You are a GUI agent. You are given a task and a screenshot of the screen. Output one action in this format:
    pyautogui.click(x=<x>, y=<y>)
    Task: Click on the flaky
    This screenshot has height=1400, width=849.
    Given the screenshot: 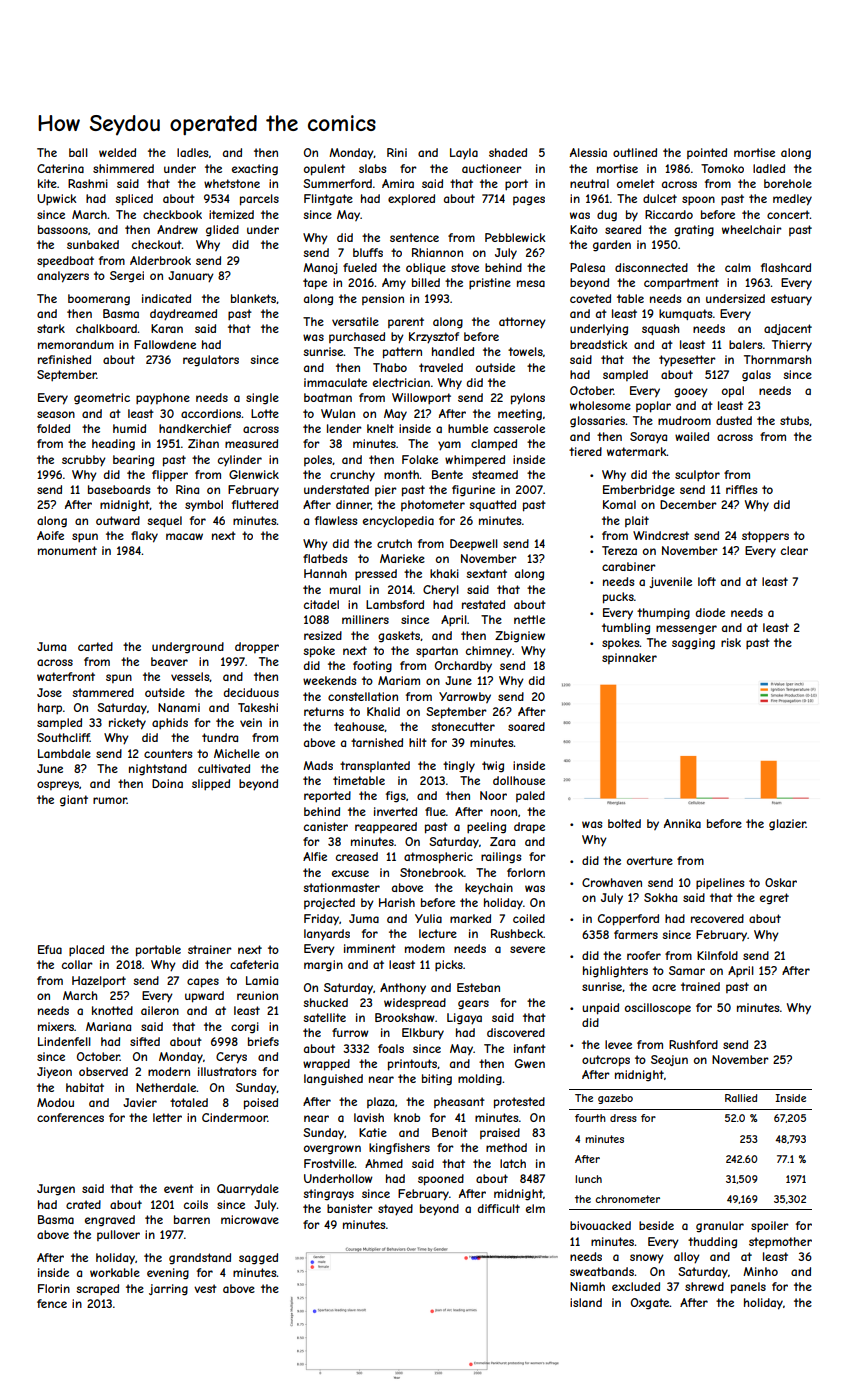 What is the action you would take?
    pyautogui.click(x=144, y=537)
